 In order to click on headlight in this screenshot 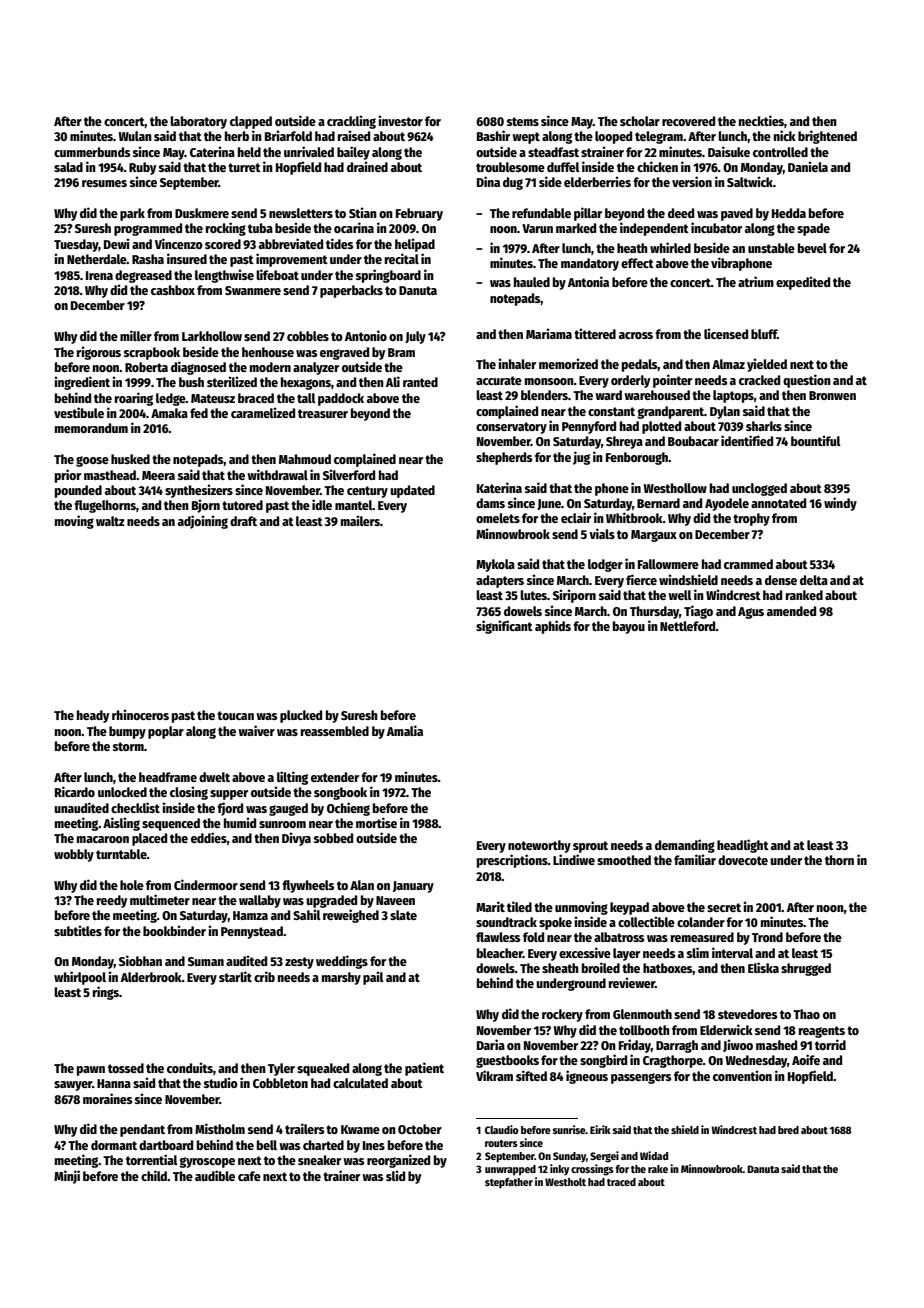, I will do `click(743, 846)`.
